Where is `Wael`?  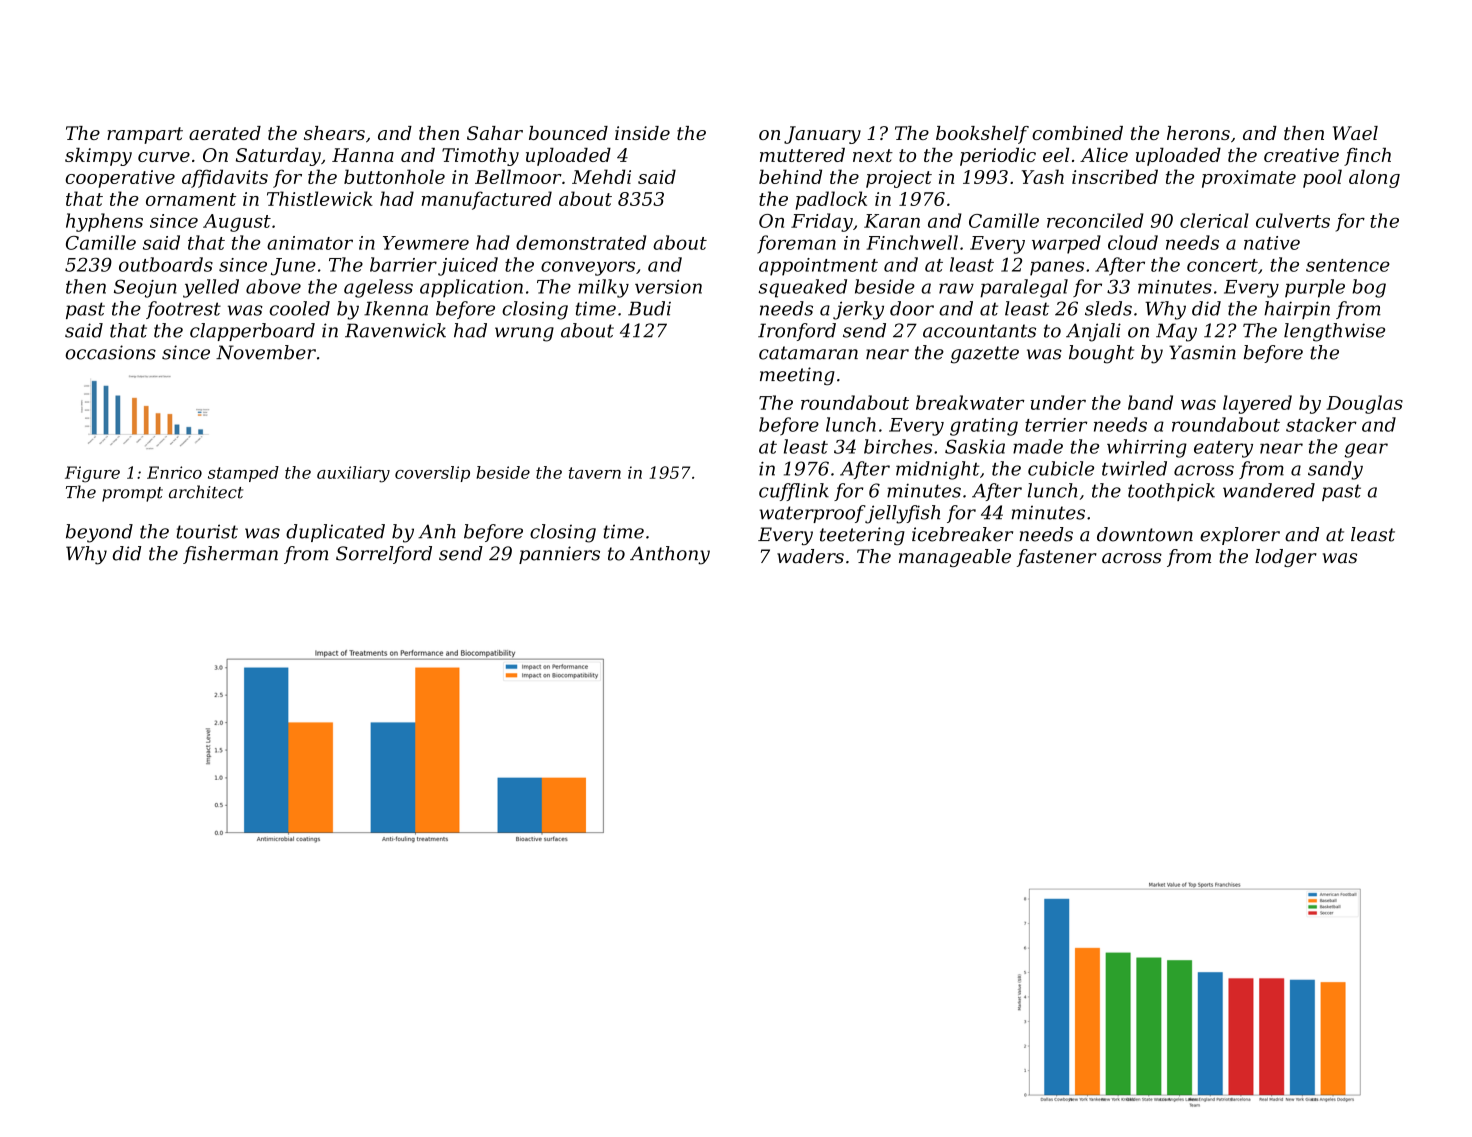 Wael is located at coordinates (1355, 133).
